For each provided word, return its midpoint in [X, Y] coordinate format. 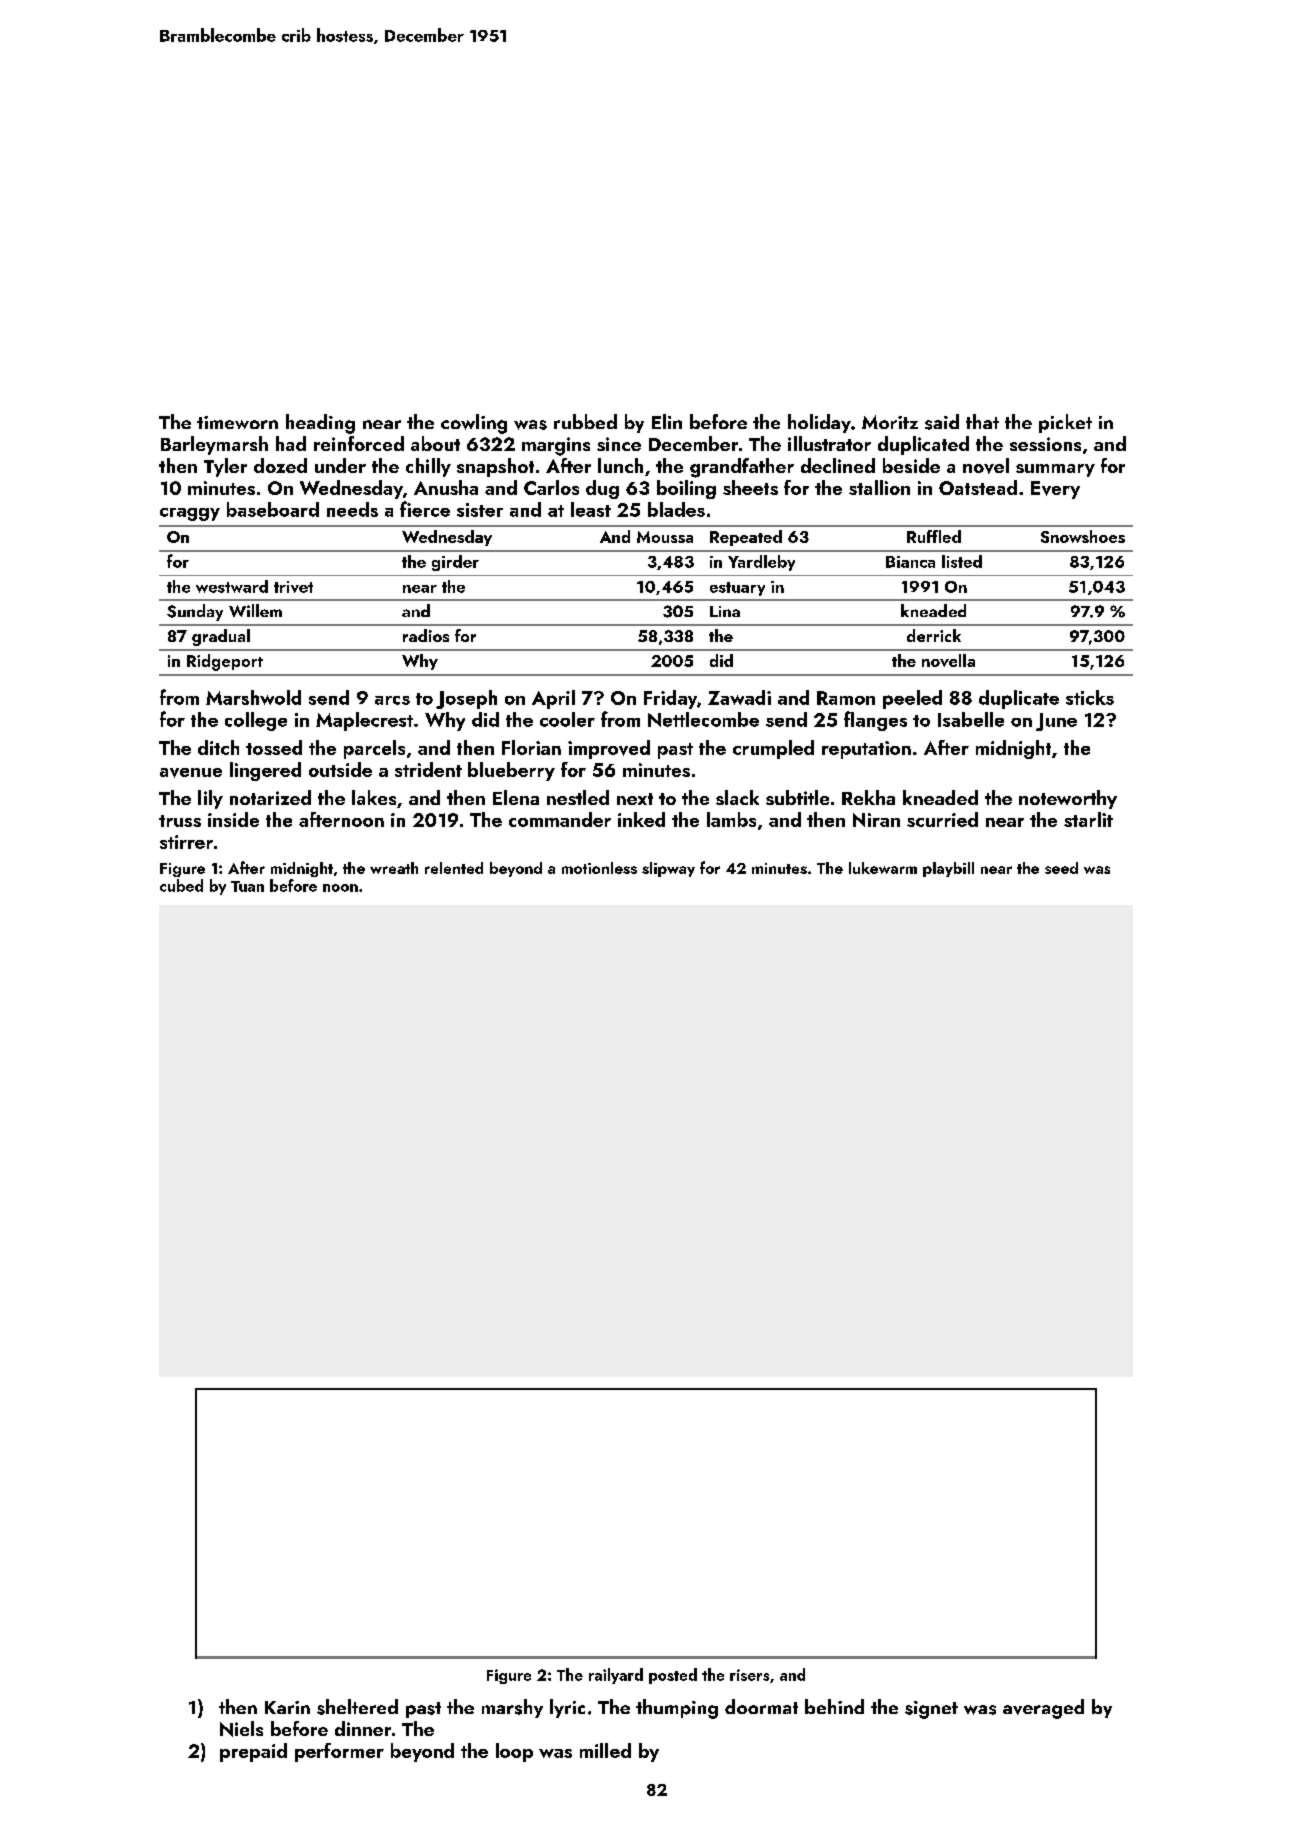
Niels [241, 1729]
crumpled [773, 749]
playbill [948, 869]
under [340, 465]
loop [514, 1752]
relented [454, 868]
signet [931, 1710]
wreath [394, 868]
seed [1061, 868]
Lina [725, 611]
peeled [912, 699]
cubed [181, 885]
